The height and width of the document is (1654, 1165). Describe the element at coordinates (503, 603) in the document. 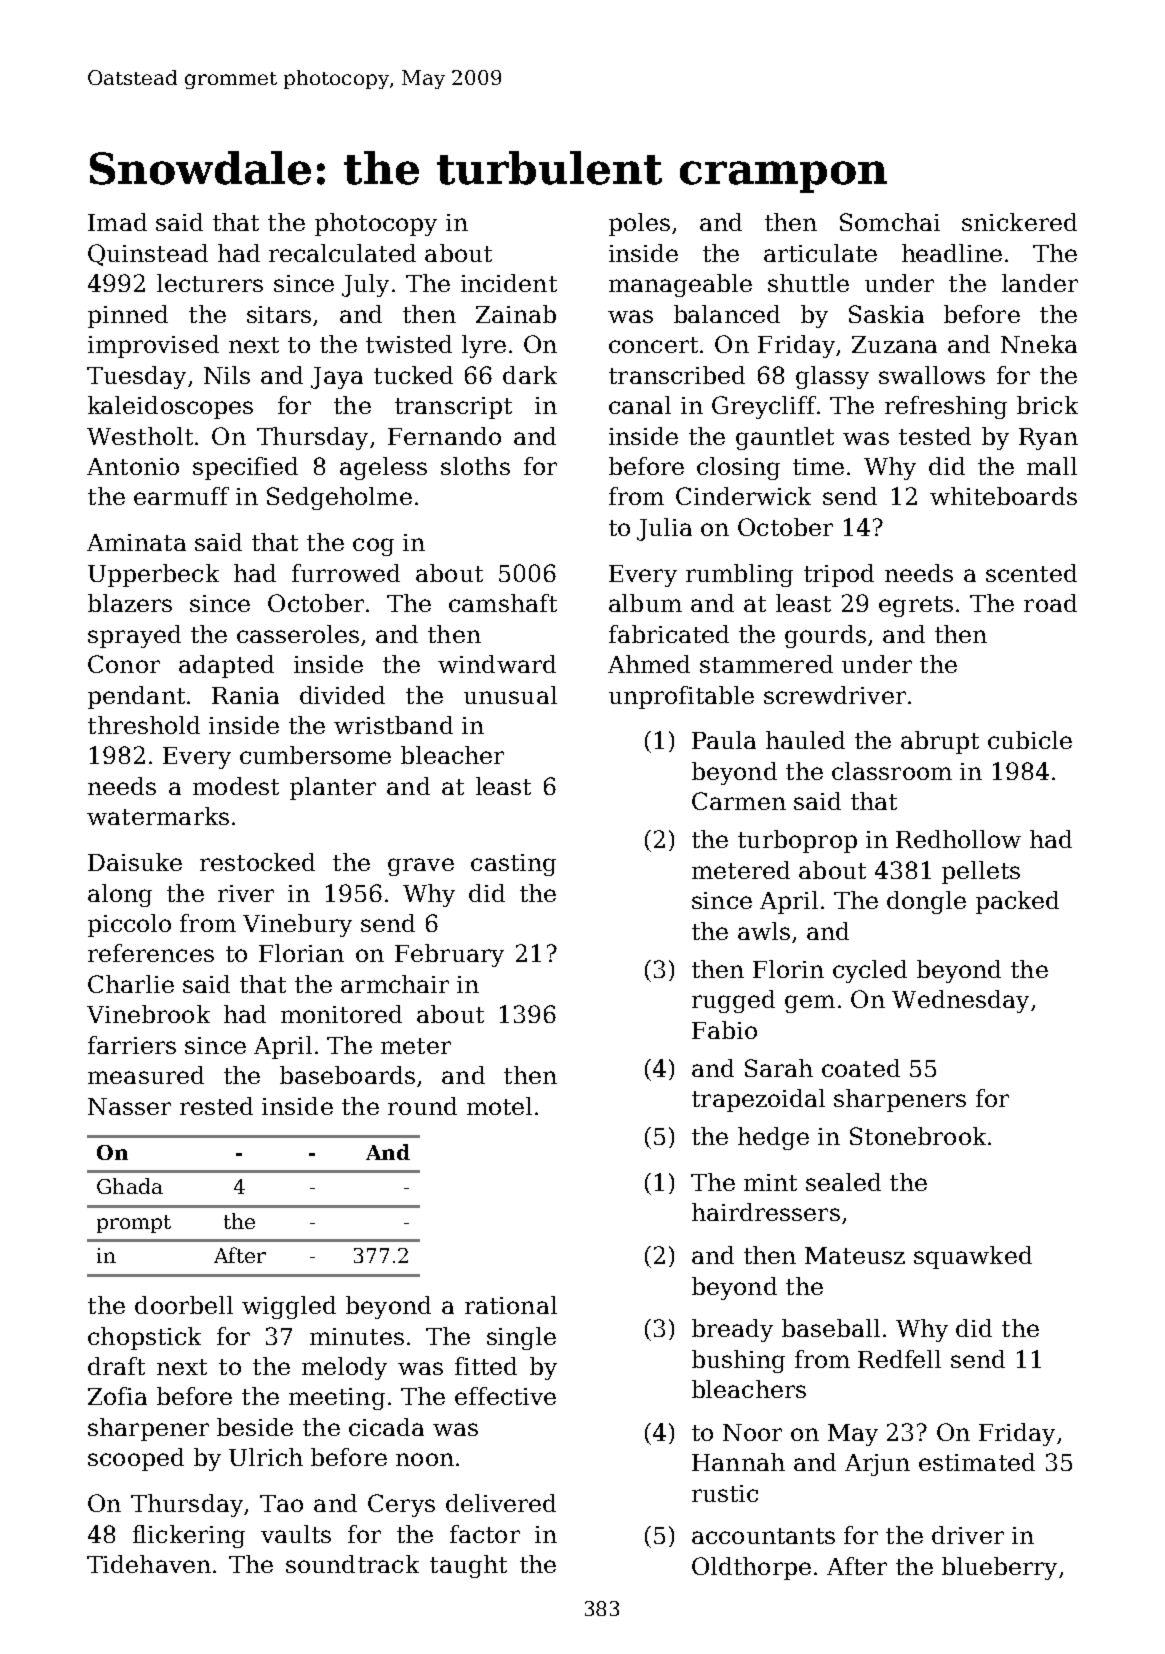

I see `camshaft` at that location.
